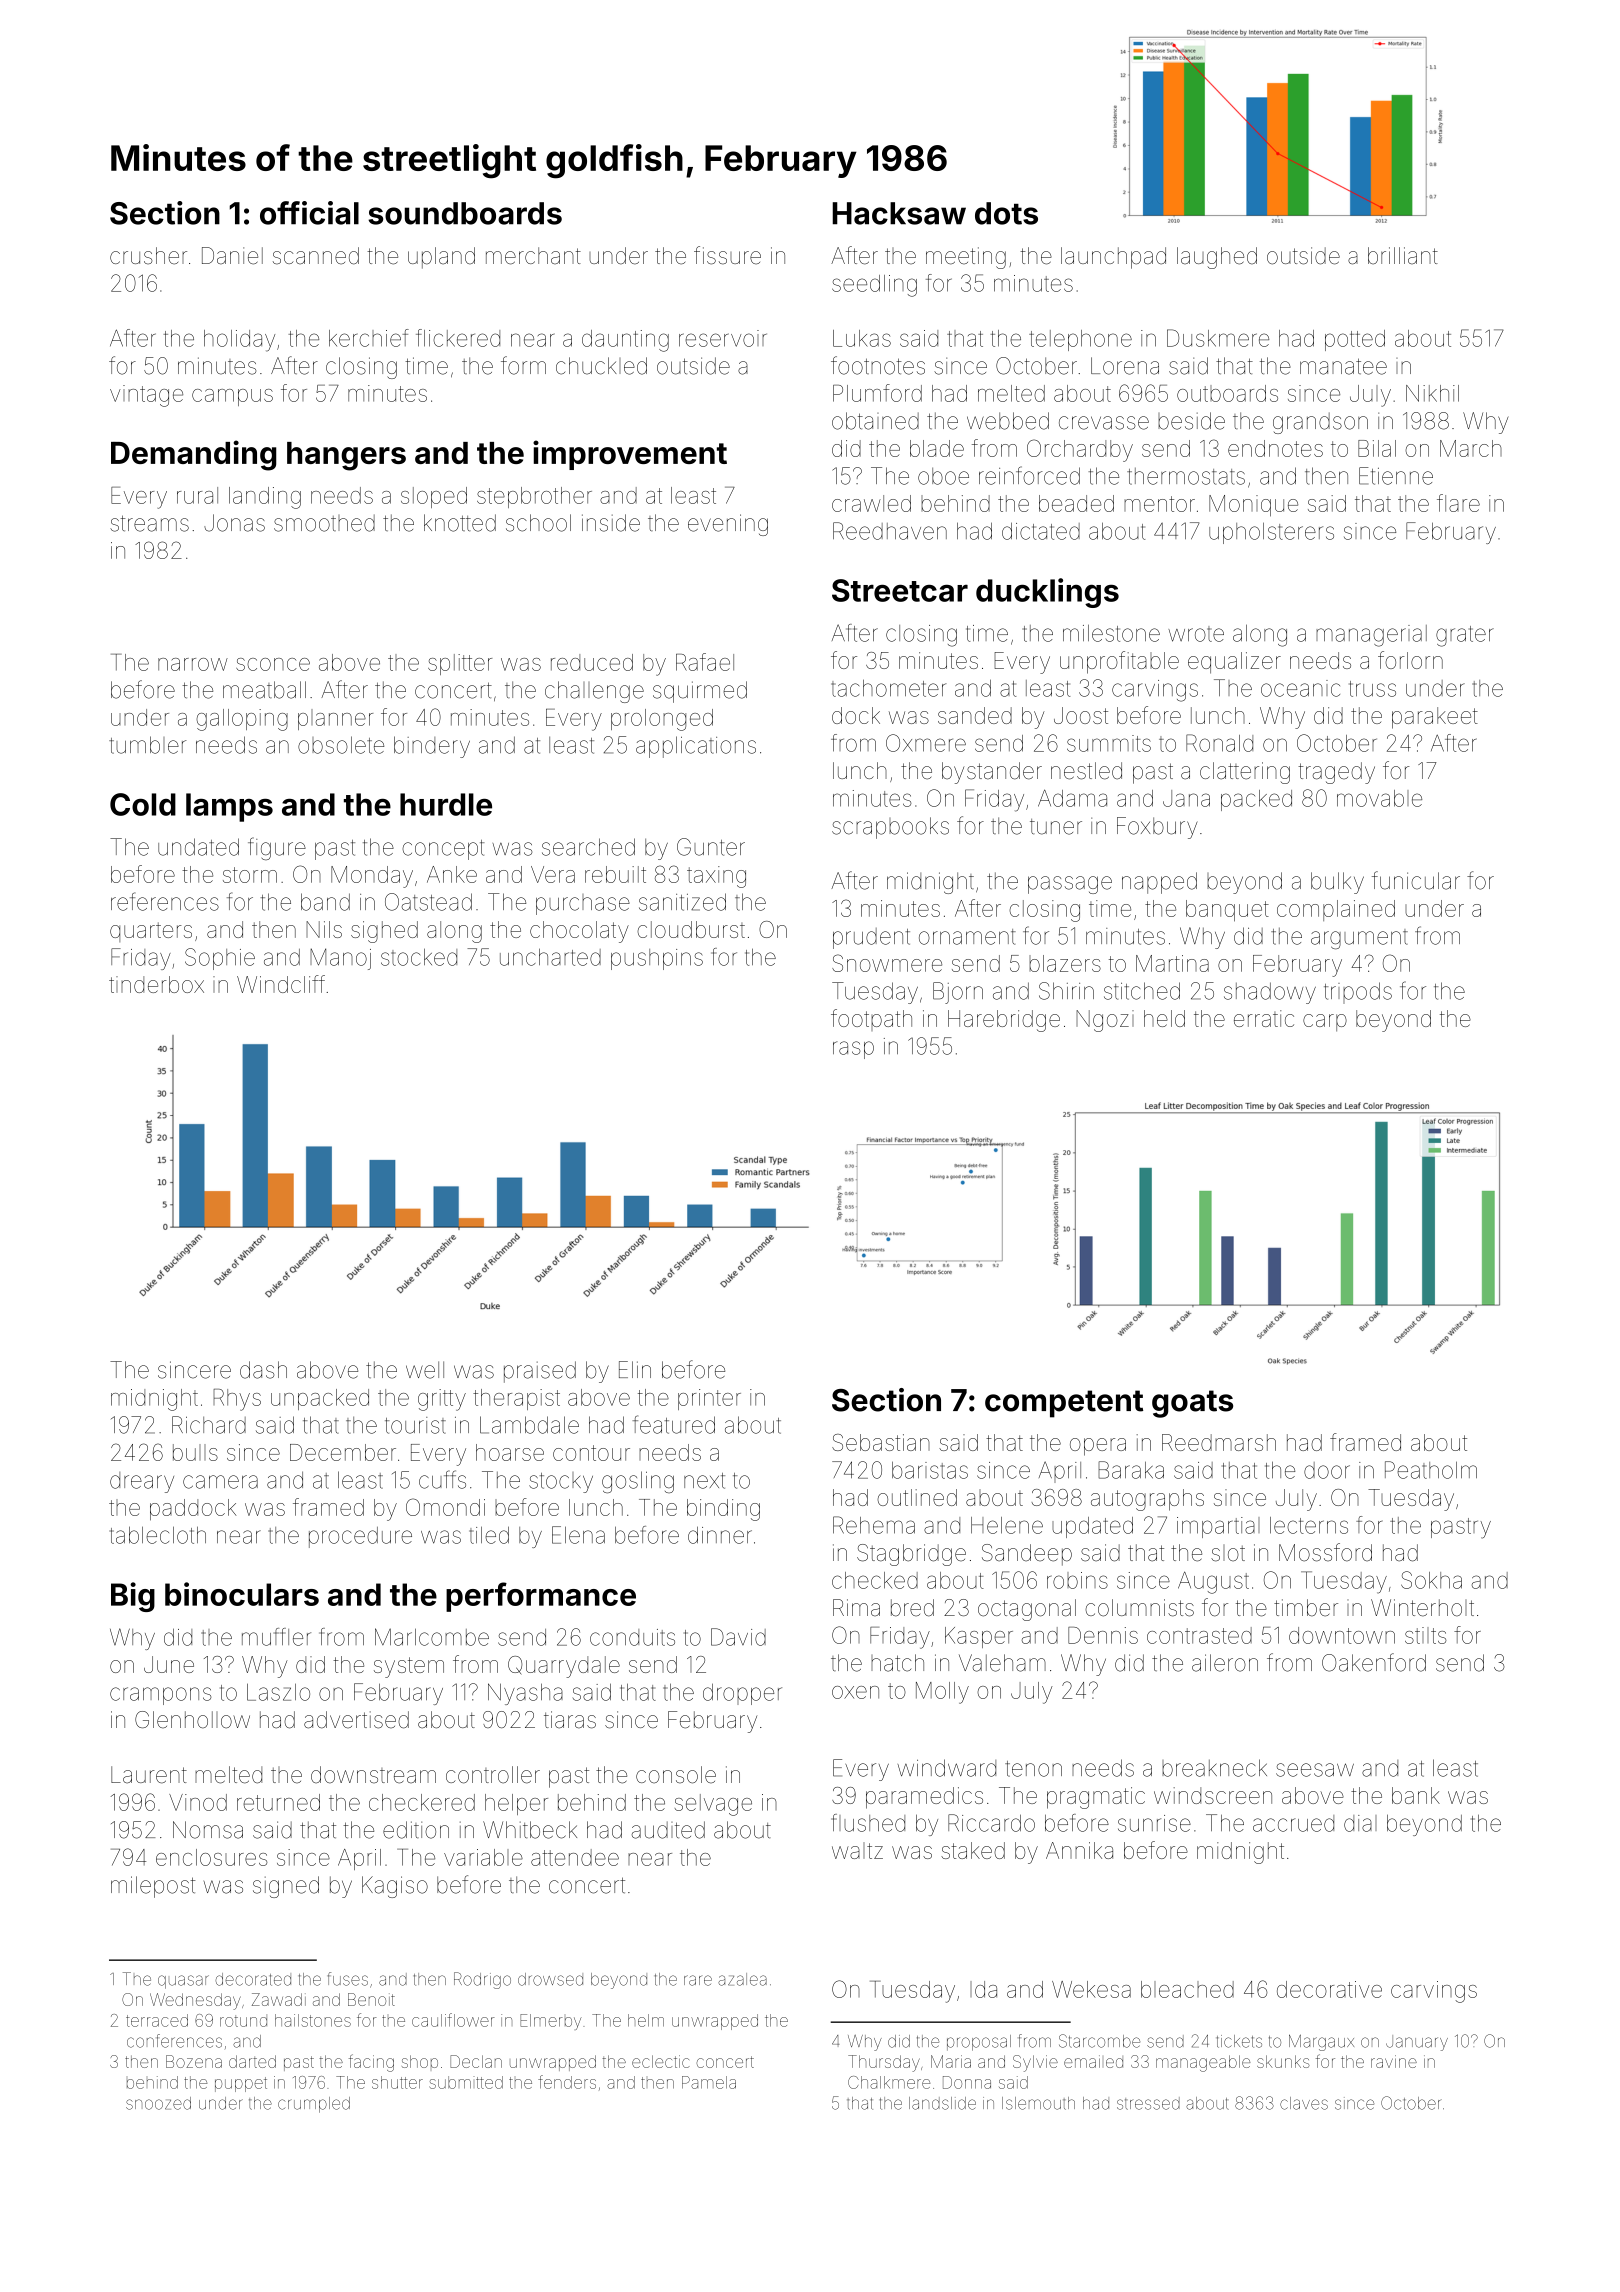 The height and width of the screenshot is (2292, 1620). What do you see at coordinates (1264, 1018) in the screenshot?
I see `erratic` at bounding box center [1264, 1018].
